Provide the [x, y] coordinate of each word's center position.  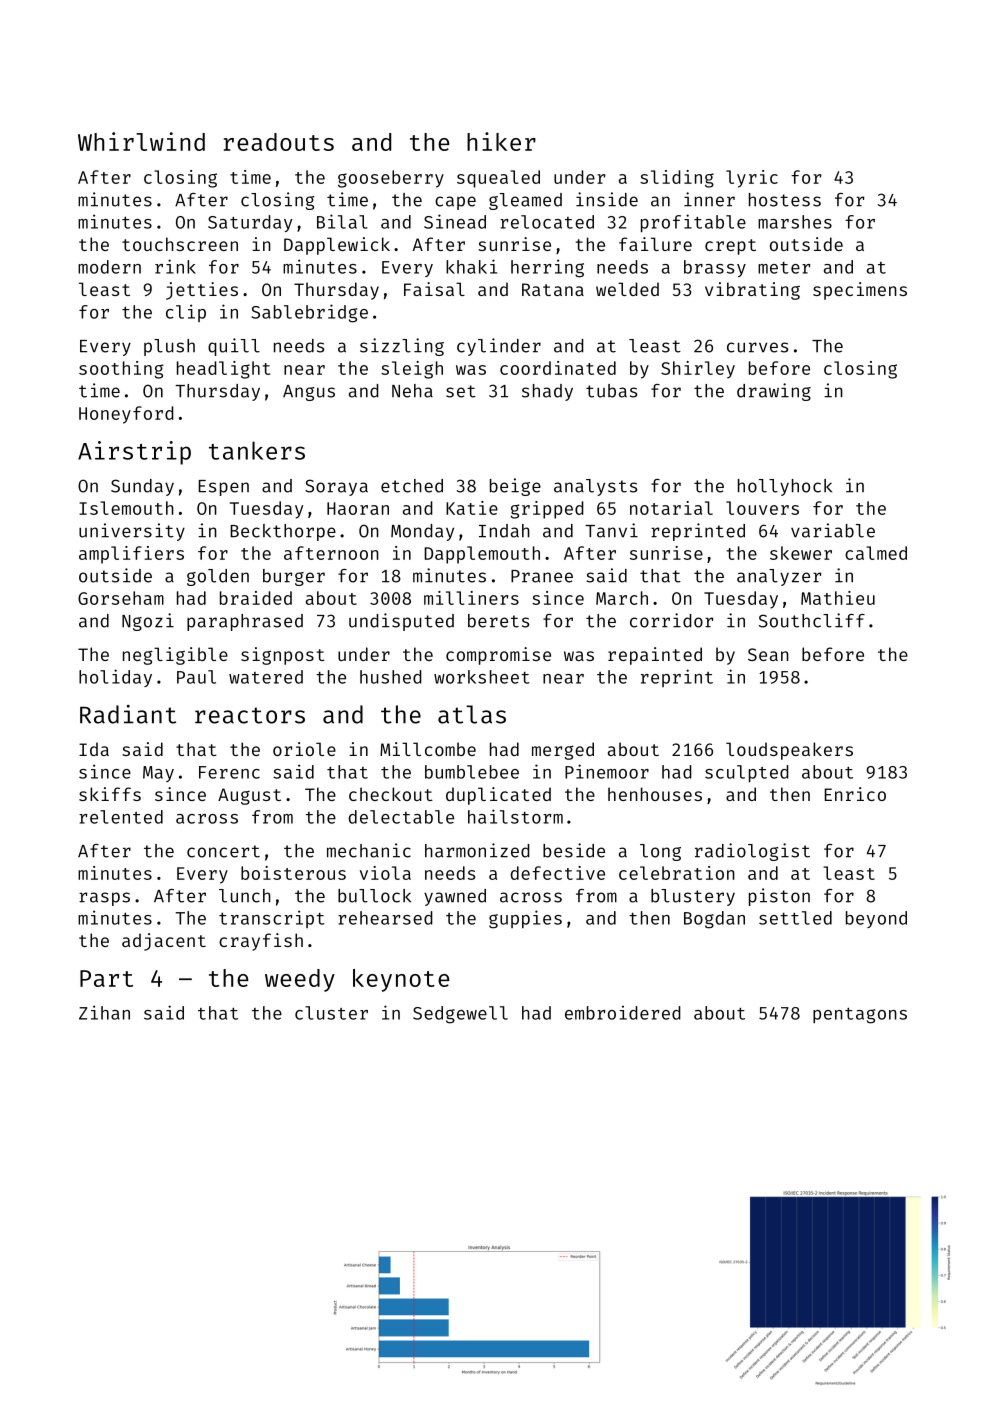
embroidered [623, 1012]
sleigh [412, 370]
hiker [501, 141]
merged [563, 751]
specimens [860, 291]
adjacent [164, 942]
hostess [785, 200]
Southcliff [812, 620]
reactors [250, 715]
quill [234, 347]
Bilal [342, 221]
